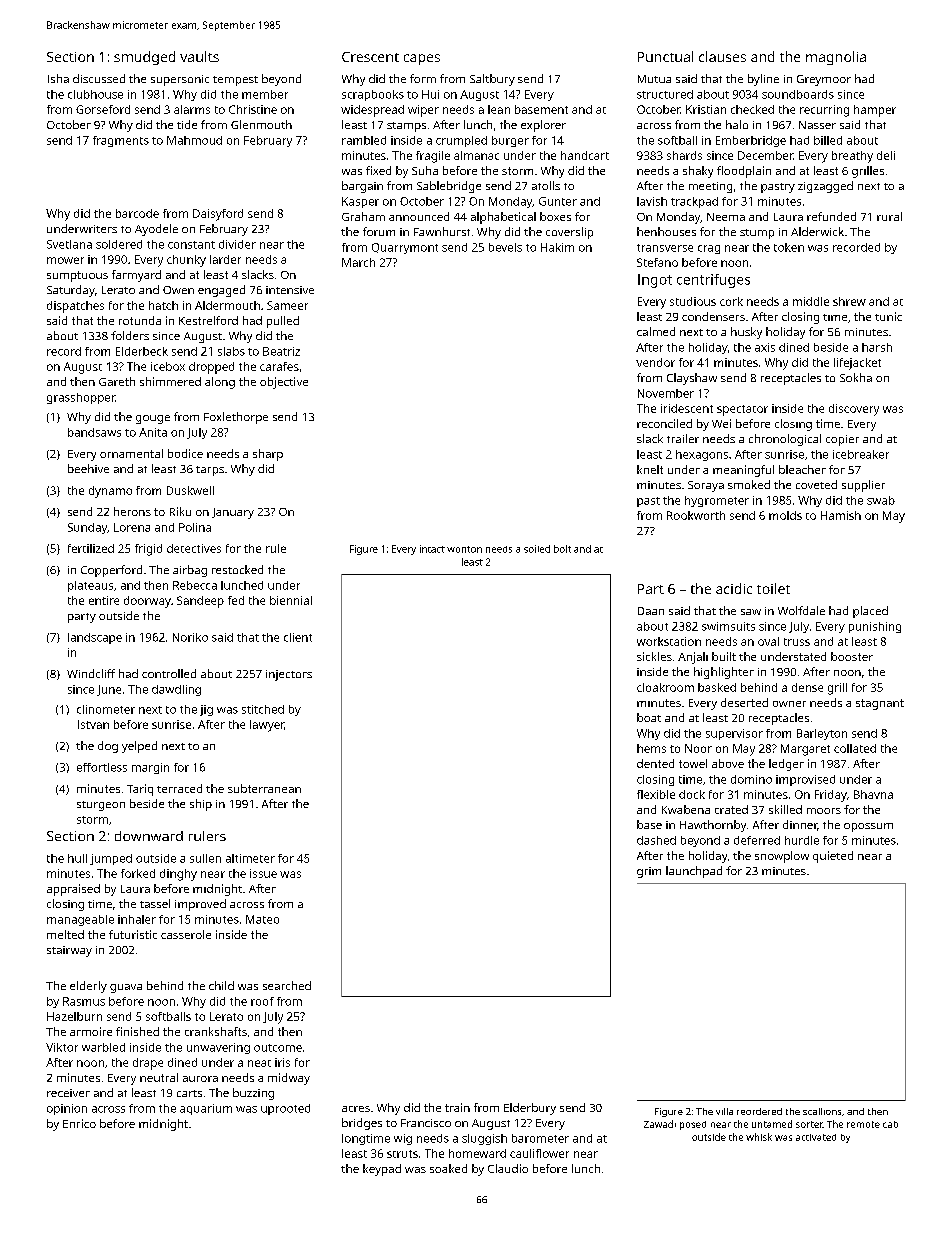 Image resolution: width=952 pixels, height=1233 pixels. I want to click on keypad, so click(382, 1170).
